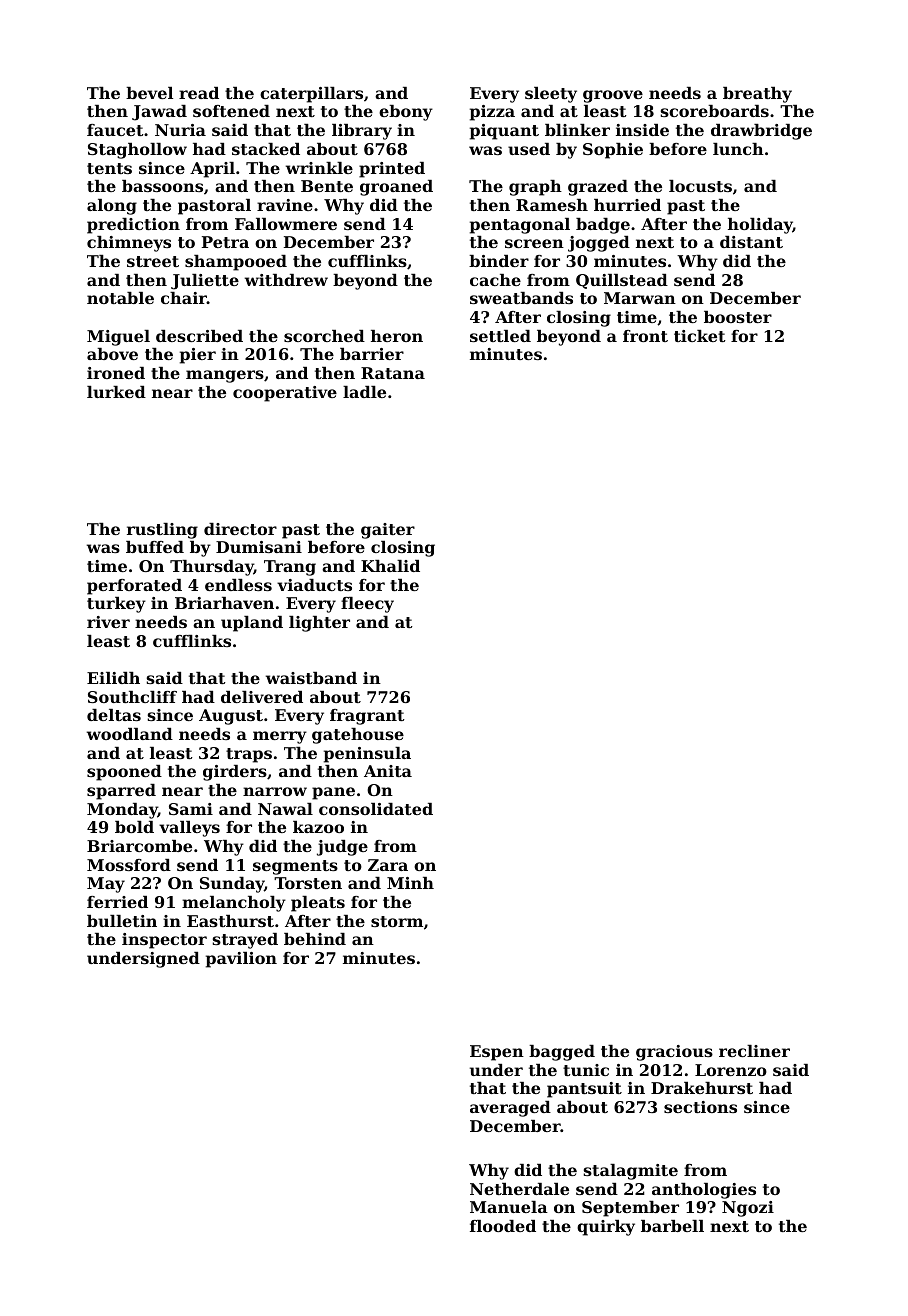  Describe the element at coordinates (241, 960) in the document. I see `pavilion` at that location.
